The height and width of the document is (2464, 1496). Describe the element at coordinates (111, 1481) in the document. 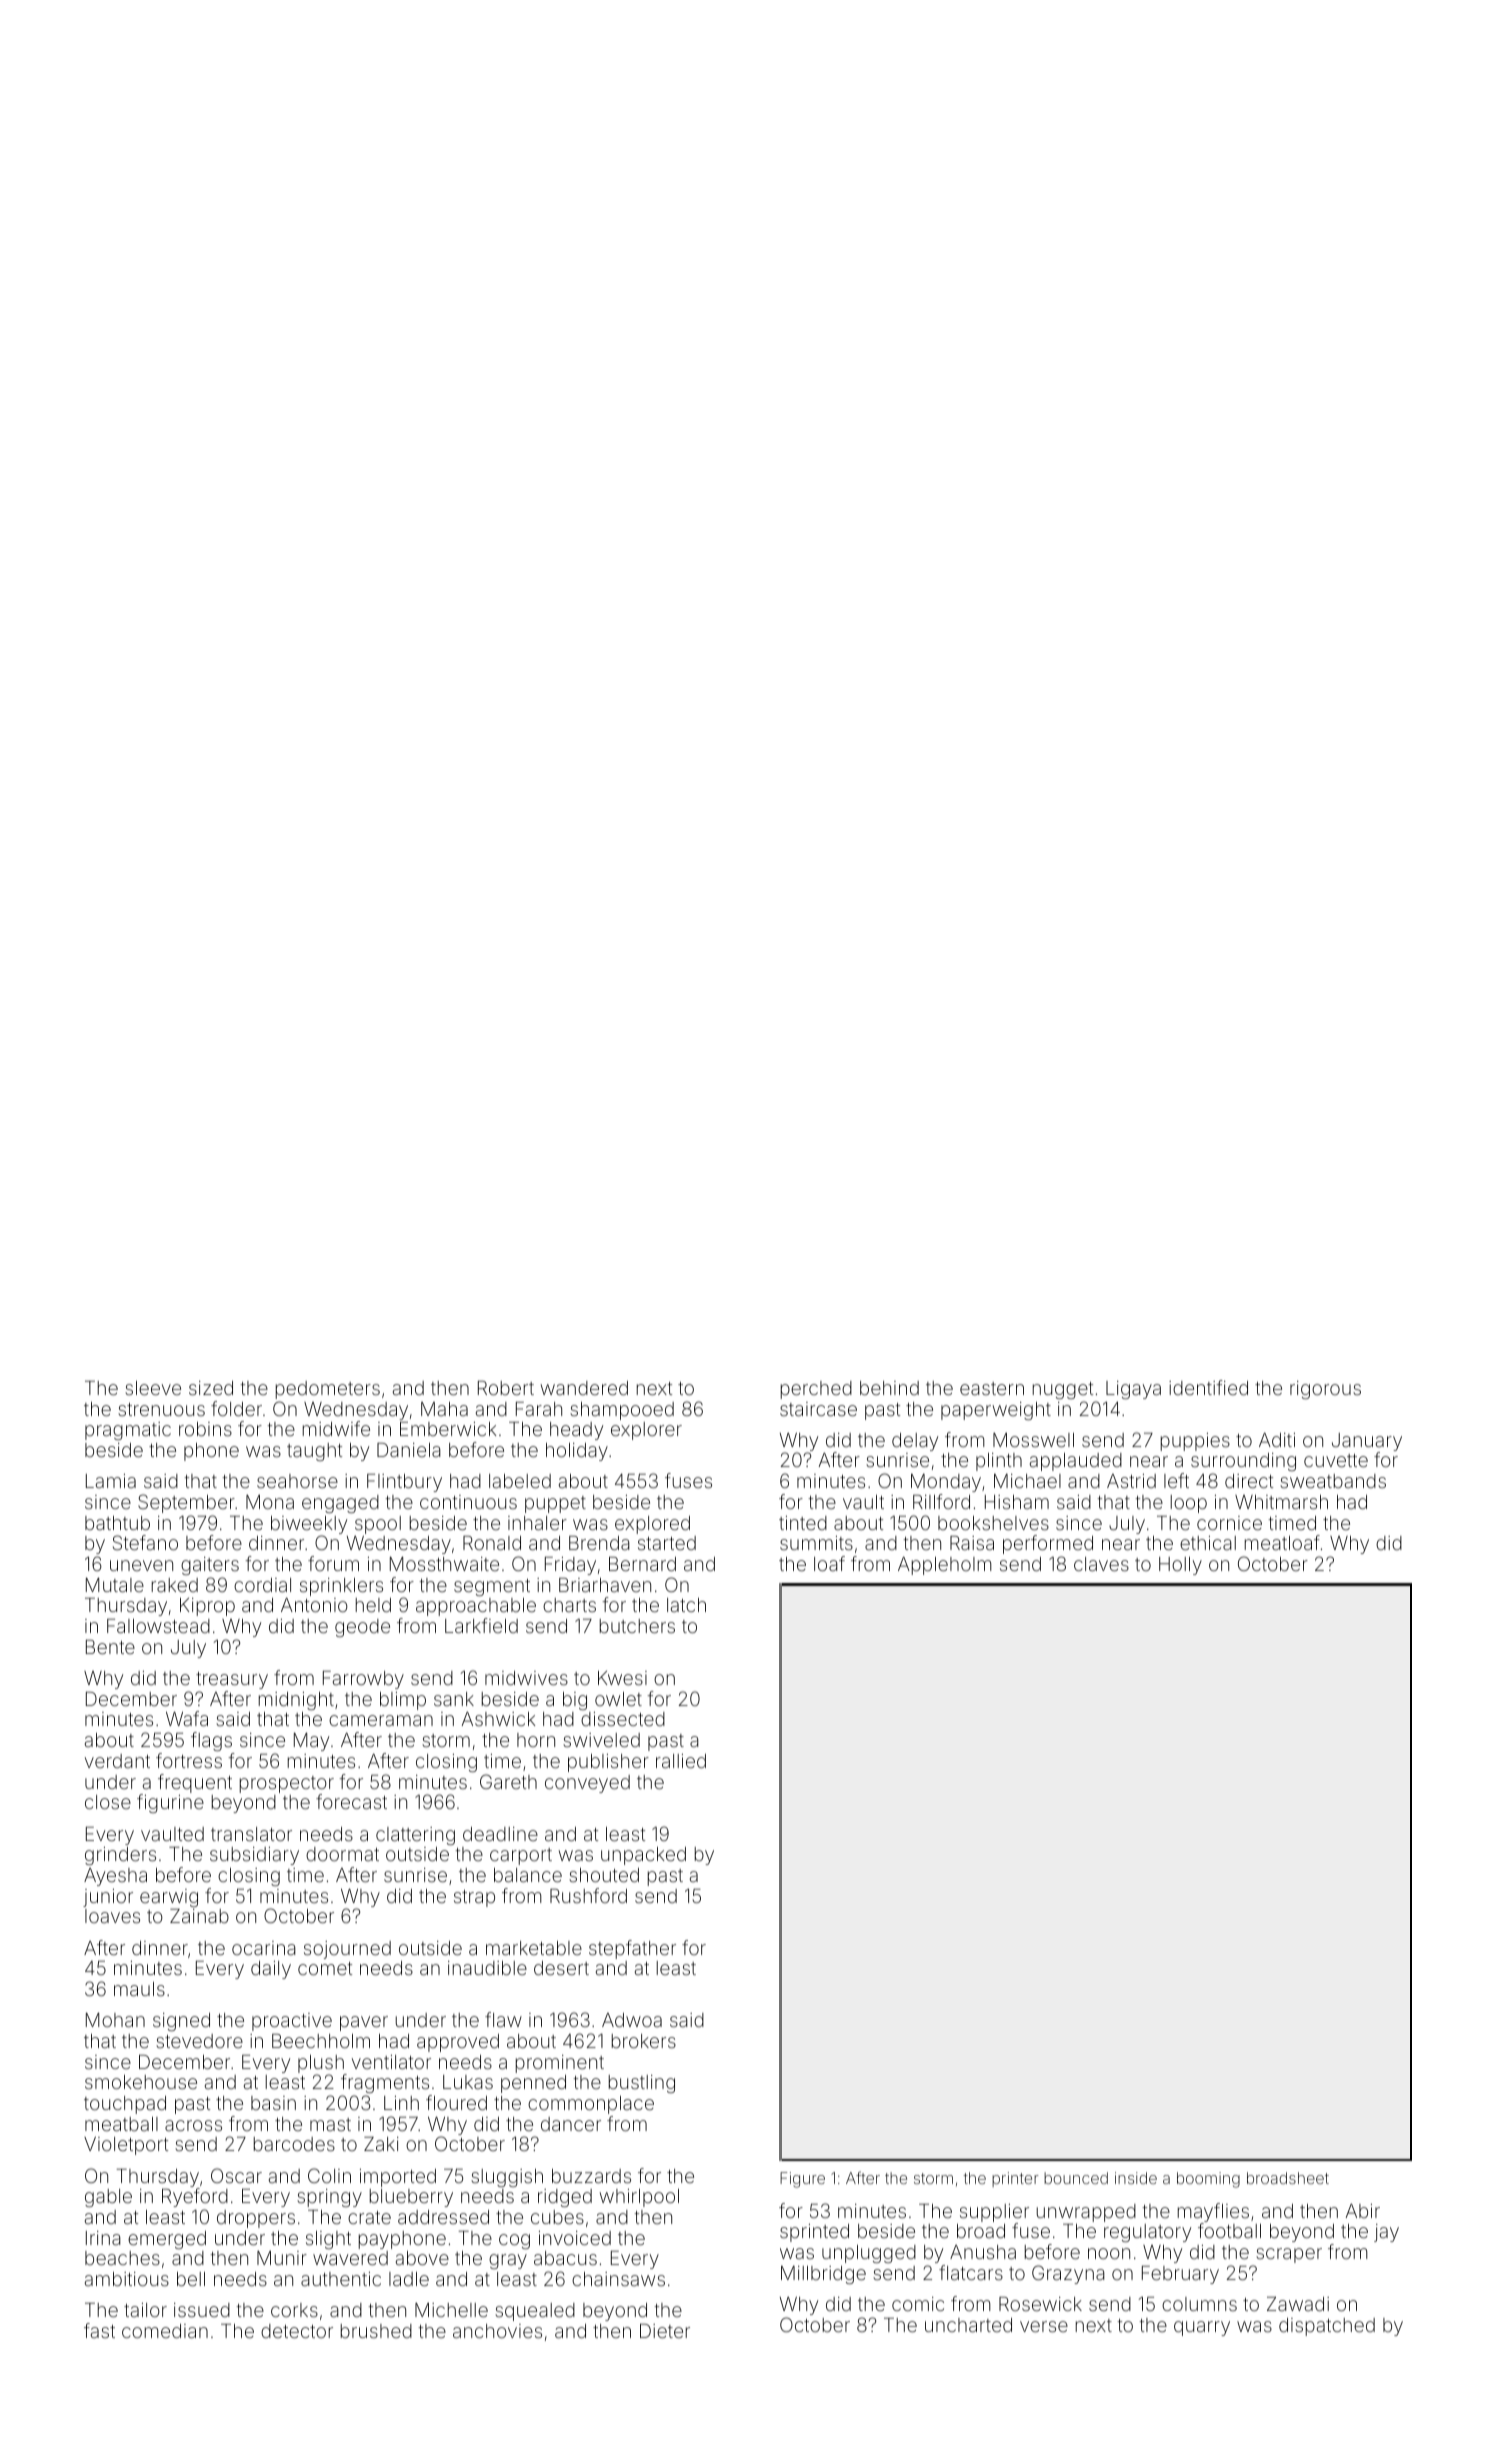

I see `Lamia` at that location.
